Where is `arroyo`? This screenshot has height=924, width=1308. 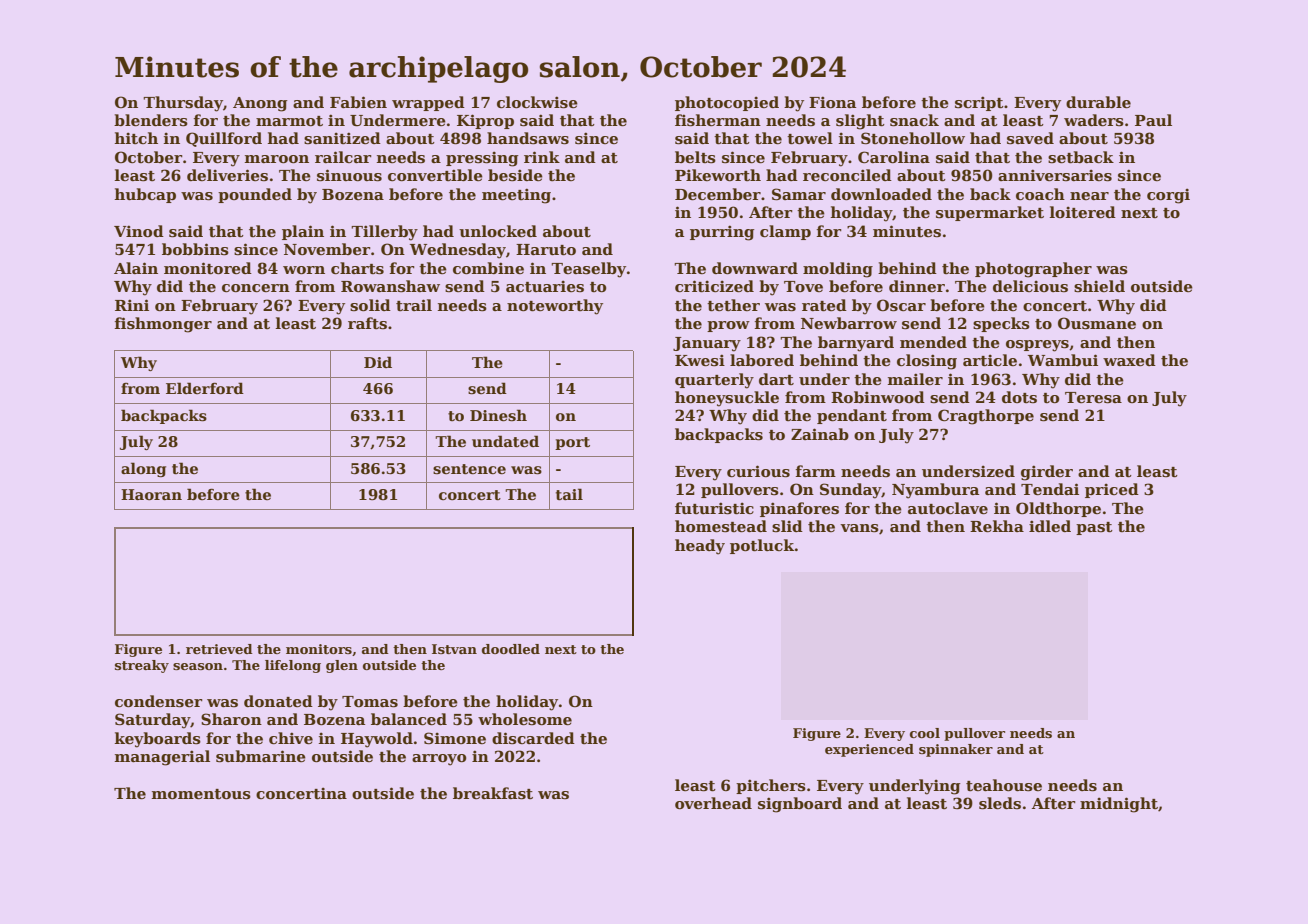
arroyo is located at coordinates (439, 760).
